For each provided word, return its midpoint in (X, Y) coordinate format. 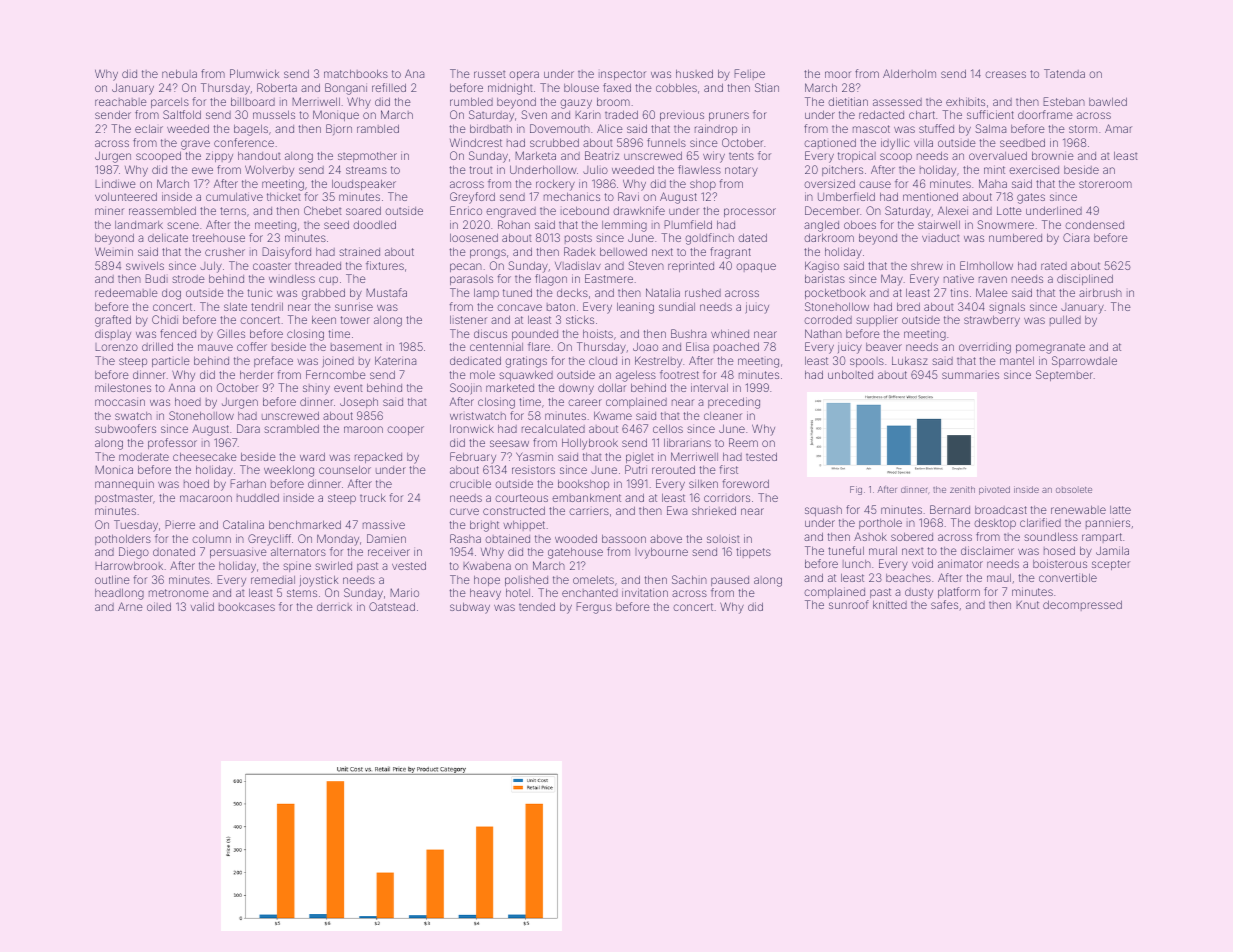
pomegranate (1050, 348)
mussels (274, 114)
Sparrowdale (1084, 361)
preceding (734, 403)
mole (482, 374)
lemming (624, 226)
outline (112, 579)
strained (359, 251)
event (348, 388)
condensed (1094, 224)
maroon (363, 429)
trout (481, 170)
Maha (993, 183)
